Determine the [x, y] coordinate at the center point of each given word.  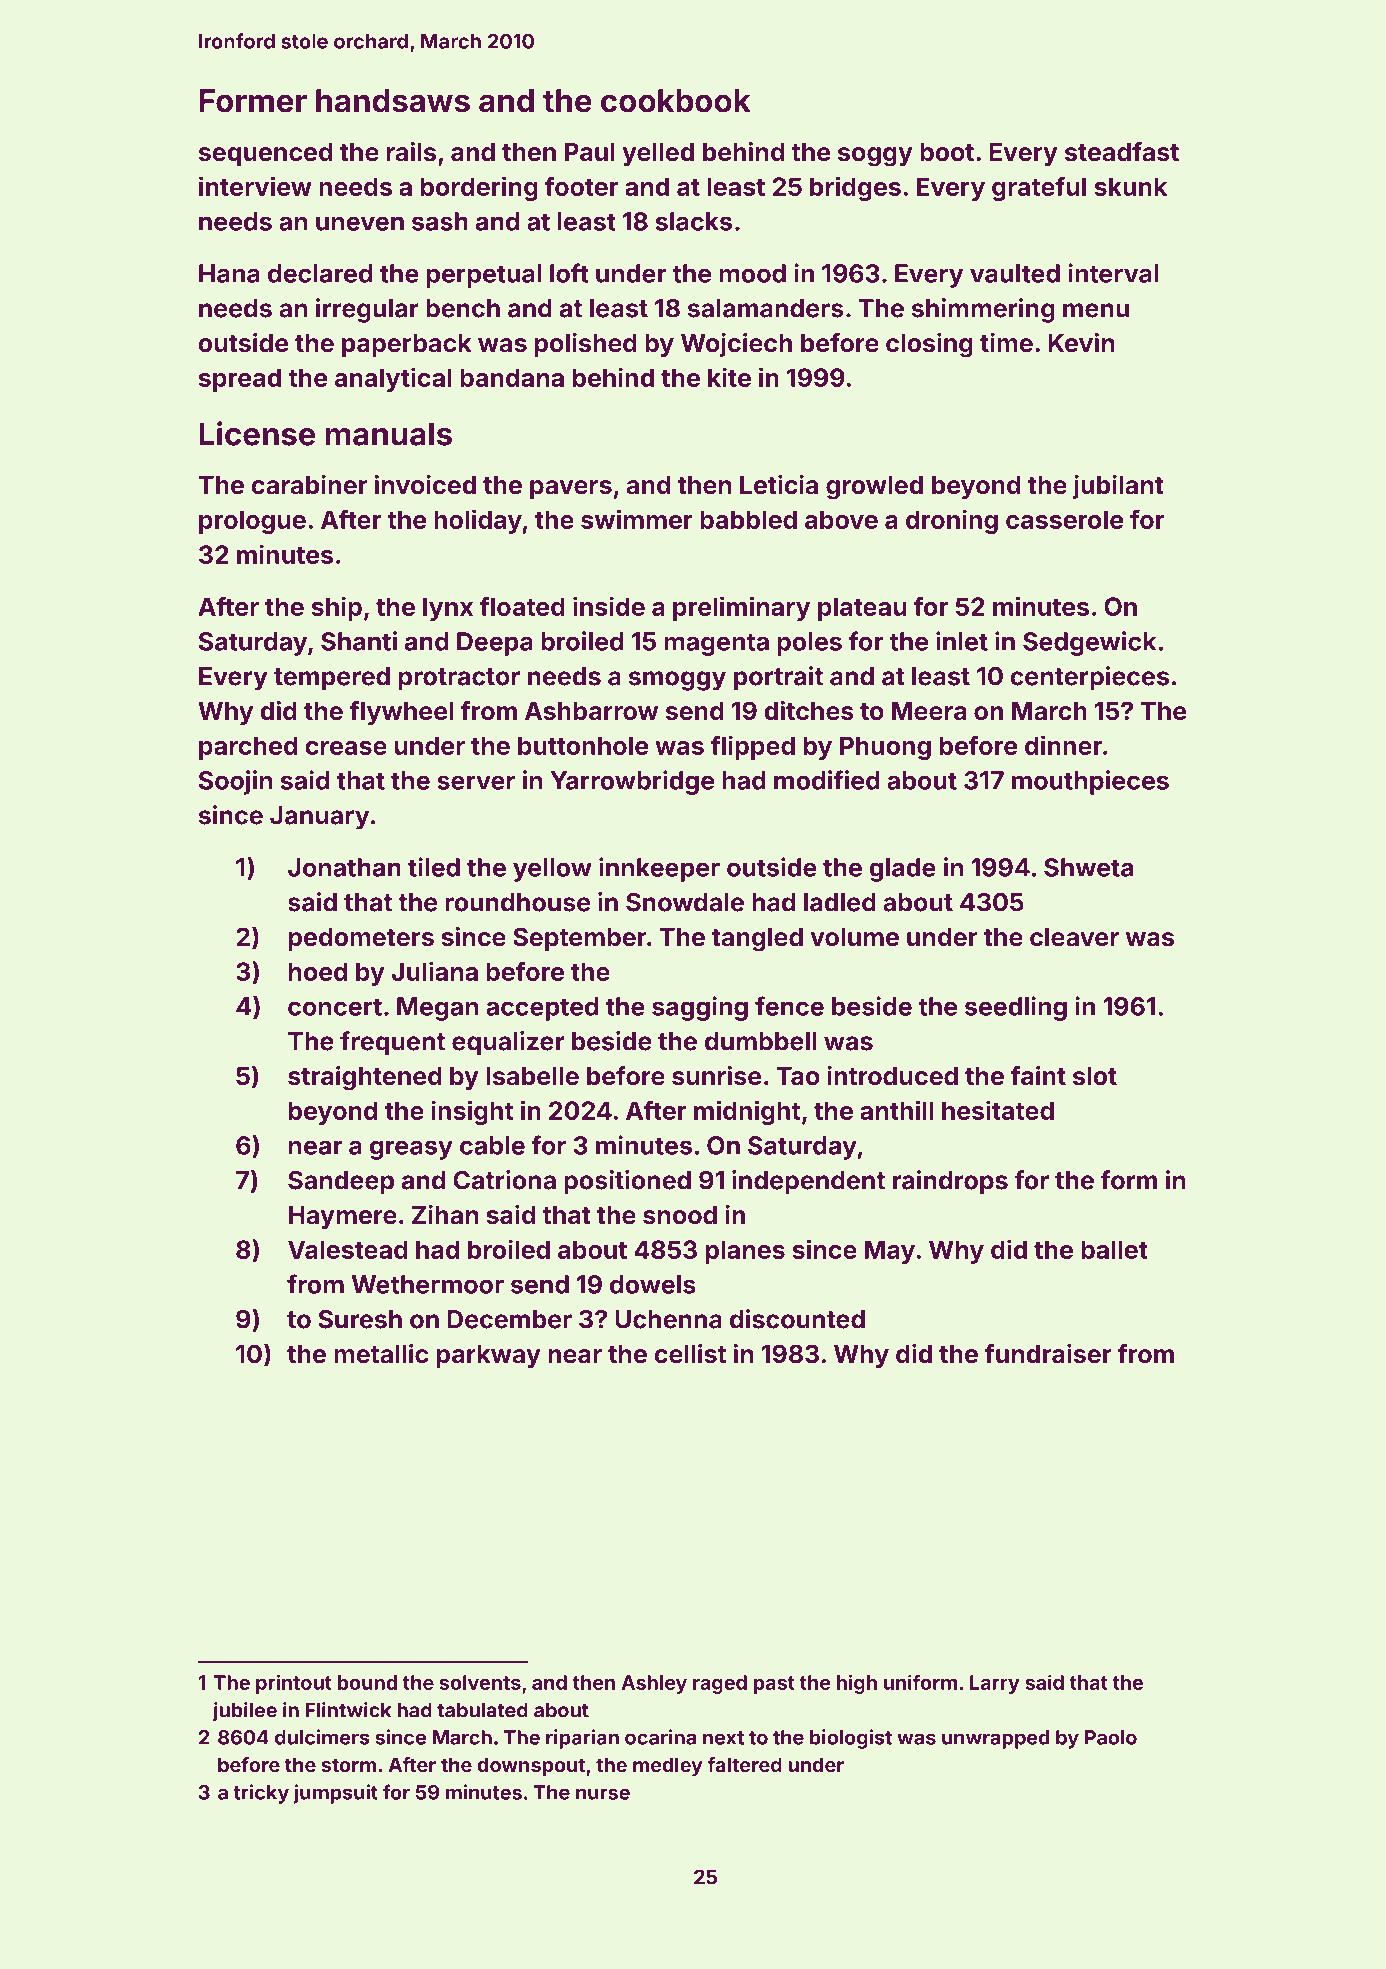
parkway [489, 1356]
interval [1113, 273]
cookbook [676, 101]
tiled [434, 867]
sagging [700, 1008]
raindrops [950, 1182]
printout [294, 1684]
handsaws [393, 101]
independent [808, 1182]
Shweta [1088, 867]
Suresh [360, 1319]
